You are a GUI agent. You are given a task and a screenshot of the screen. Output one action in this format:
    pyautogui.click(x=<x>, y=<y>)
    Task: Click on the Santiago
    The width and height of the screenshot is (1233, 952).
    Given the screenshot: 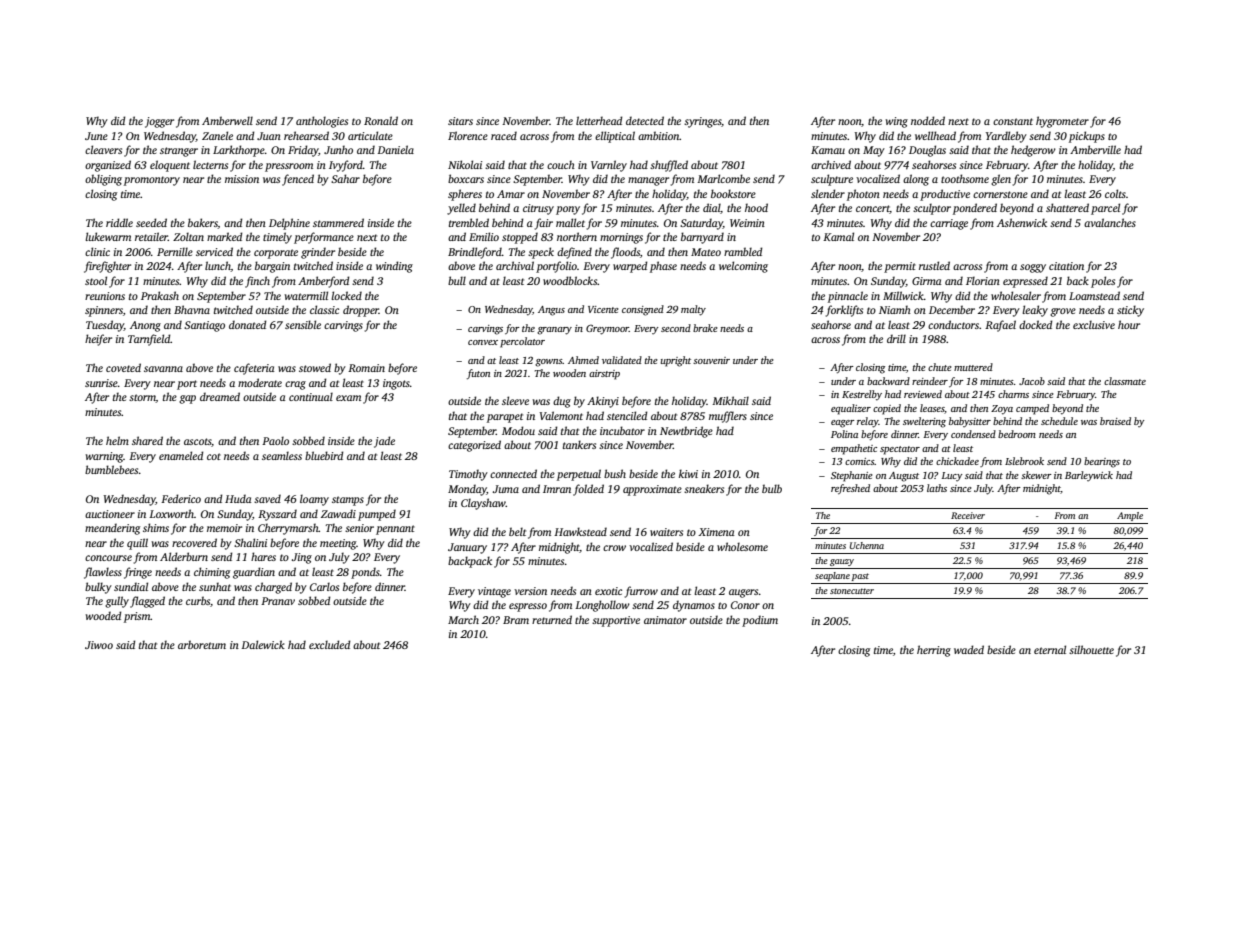 What is the action you would take?
    pyautogui.click(x=204, y=326)
